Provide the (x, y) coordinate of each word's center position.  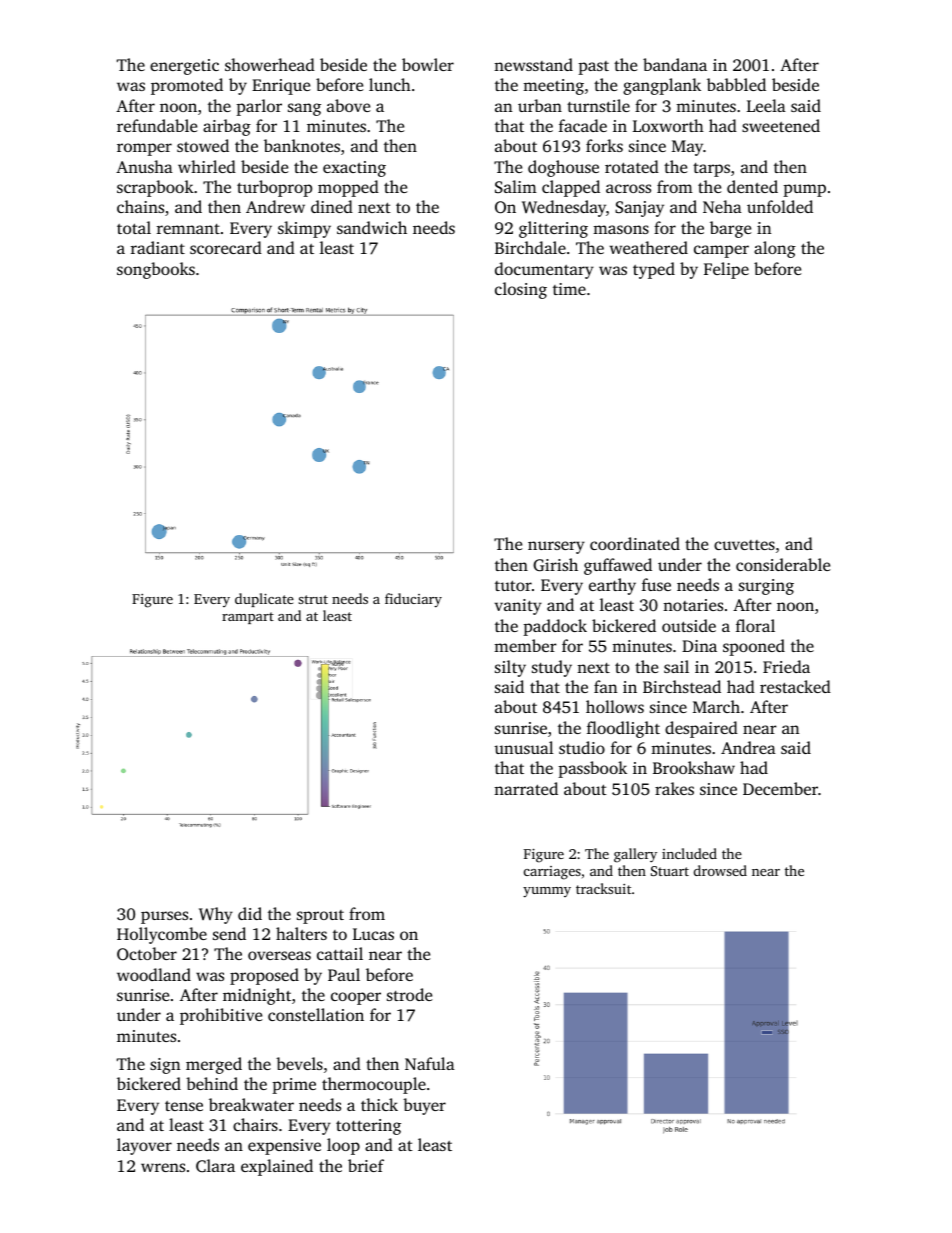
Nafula (430, 1063)
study (552, 668)
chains (140, 206)
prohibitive (221, 1016)
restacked (795, 686)
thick (379, 1104)
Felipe (726, 270)
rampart (248, 618)
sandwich (372, 227)
